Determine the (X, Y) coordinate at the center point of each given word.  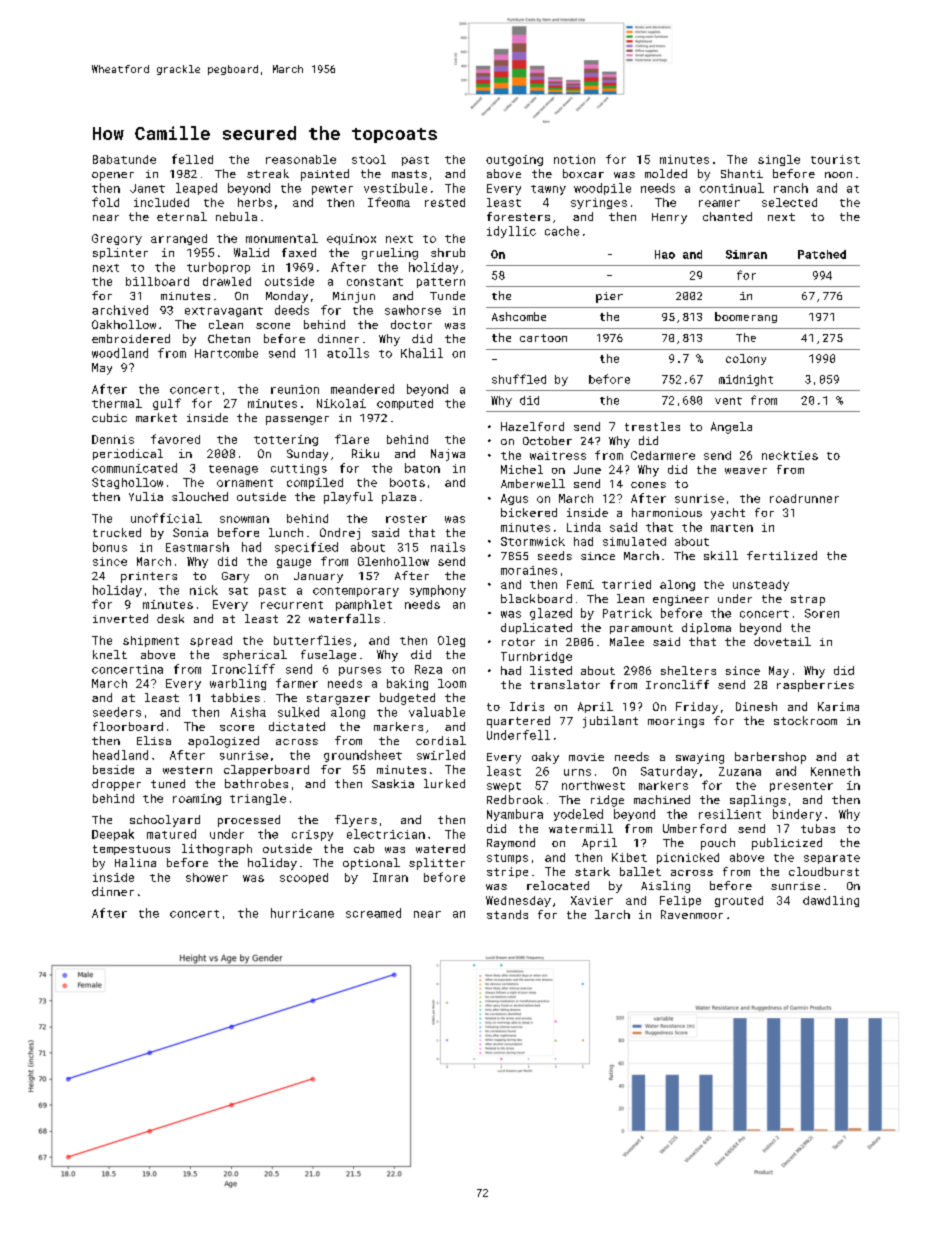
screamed (373, 913)
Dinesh (756, 706)
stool (369, 159)
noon (838, 175)
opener (113, 176)
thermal (117, 403)
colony (746, 359)
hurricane (302, 913)
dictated (297, 726)
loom (452, 683)
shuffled (519, 379)
